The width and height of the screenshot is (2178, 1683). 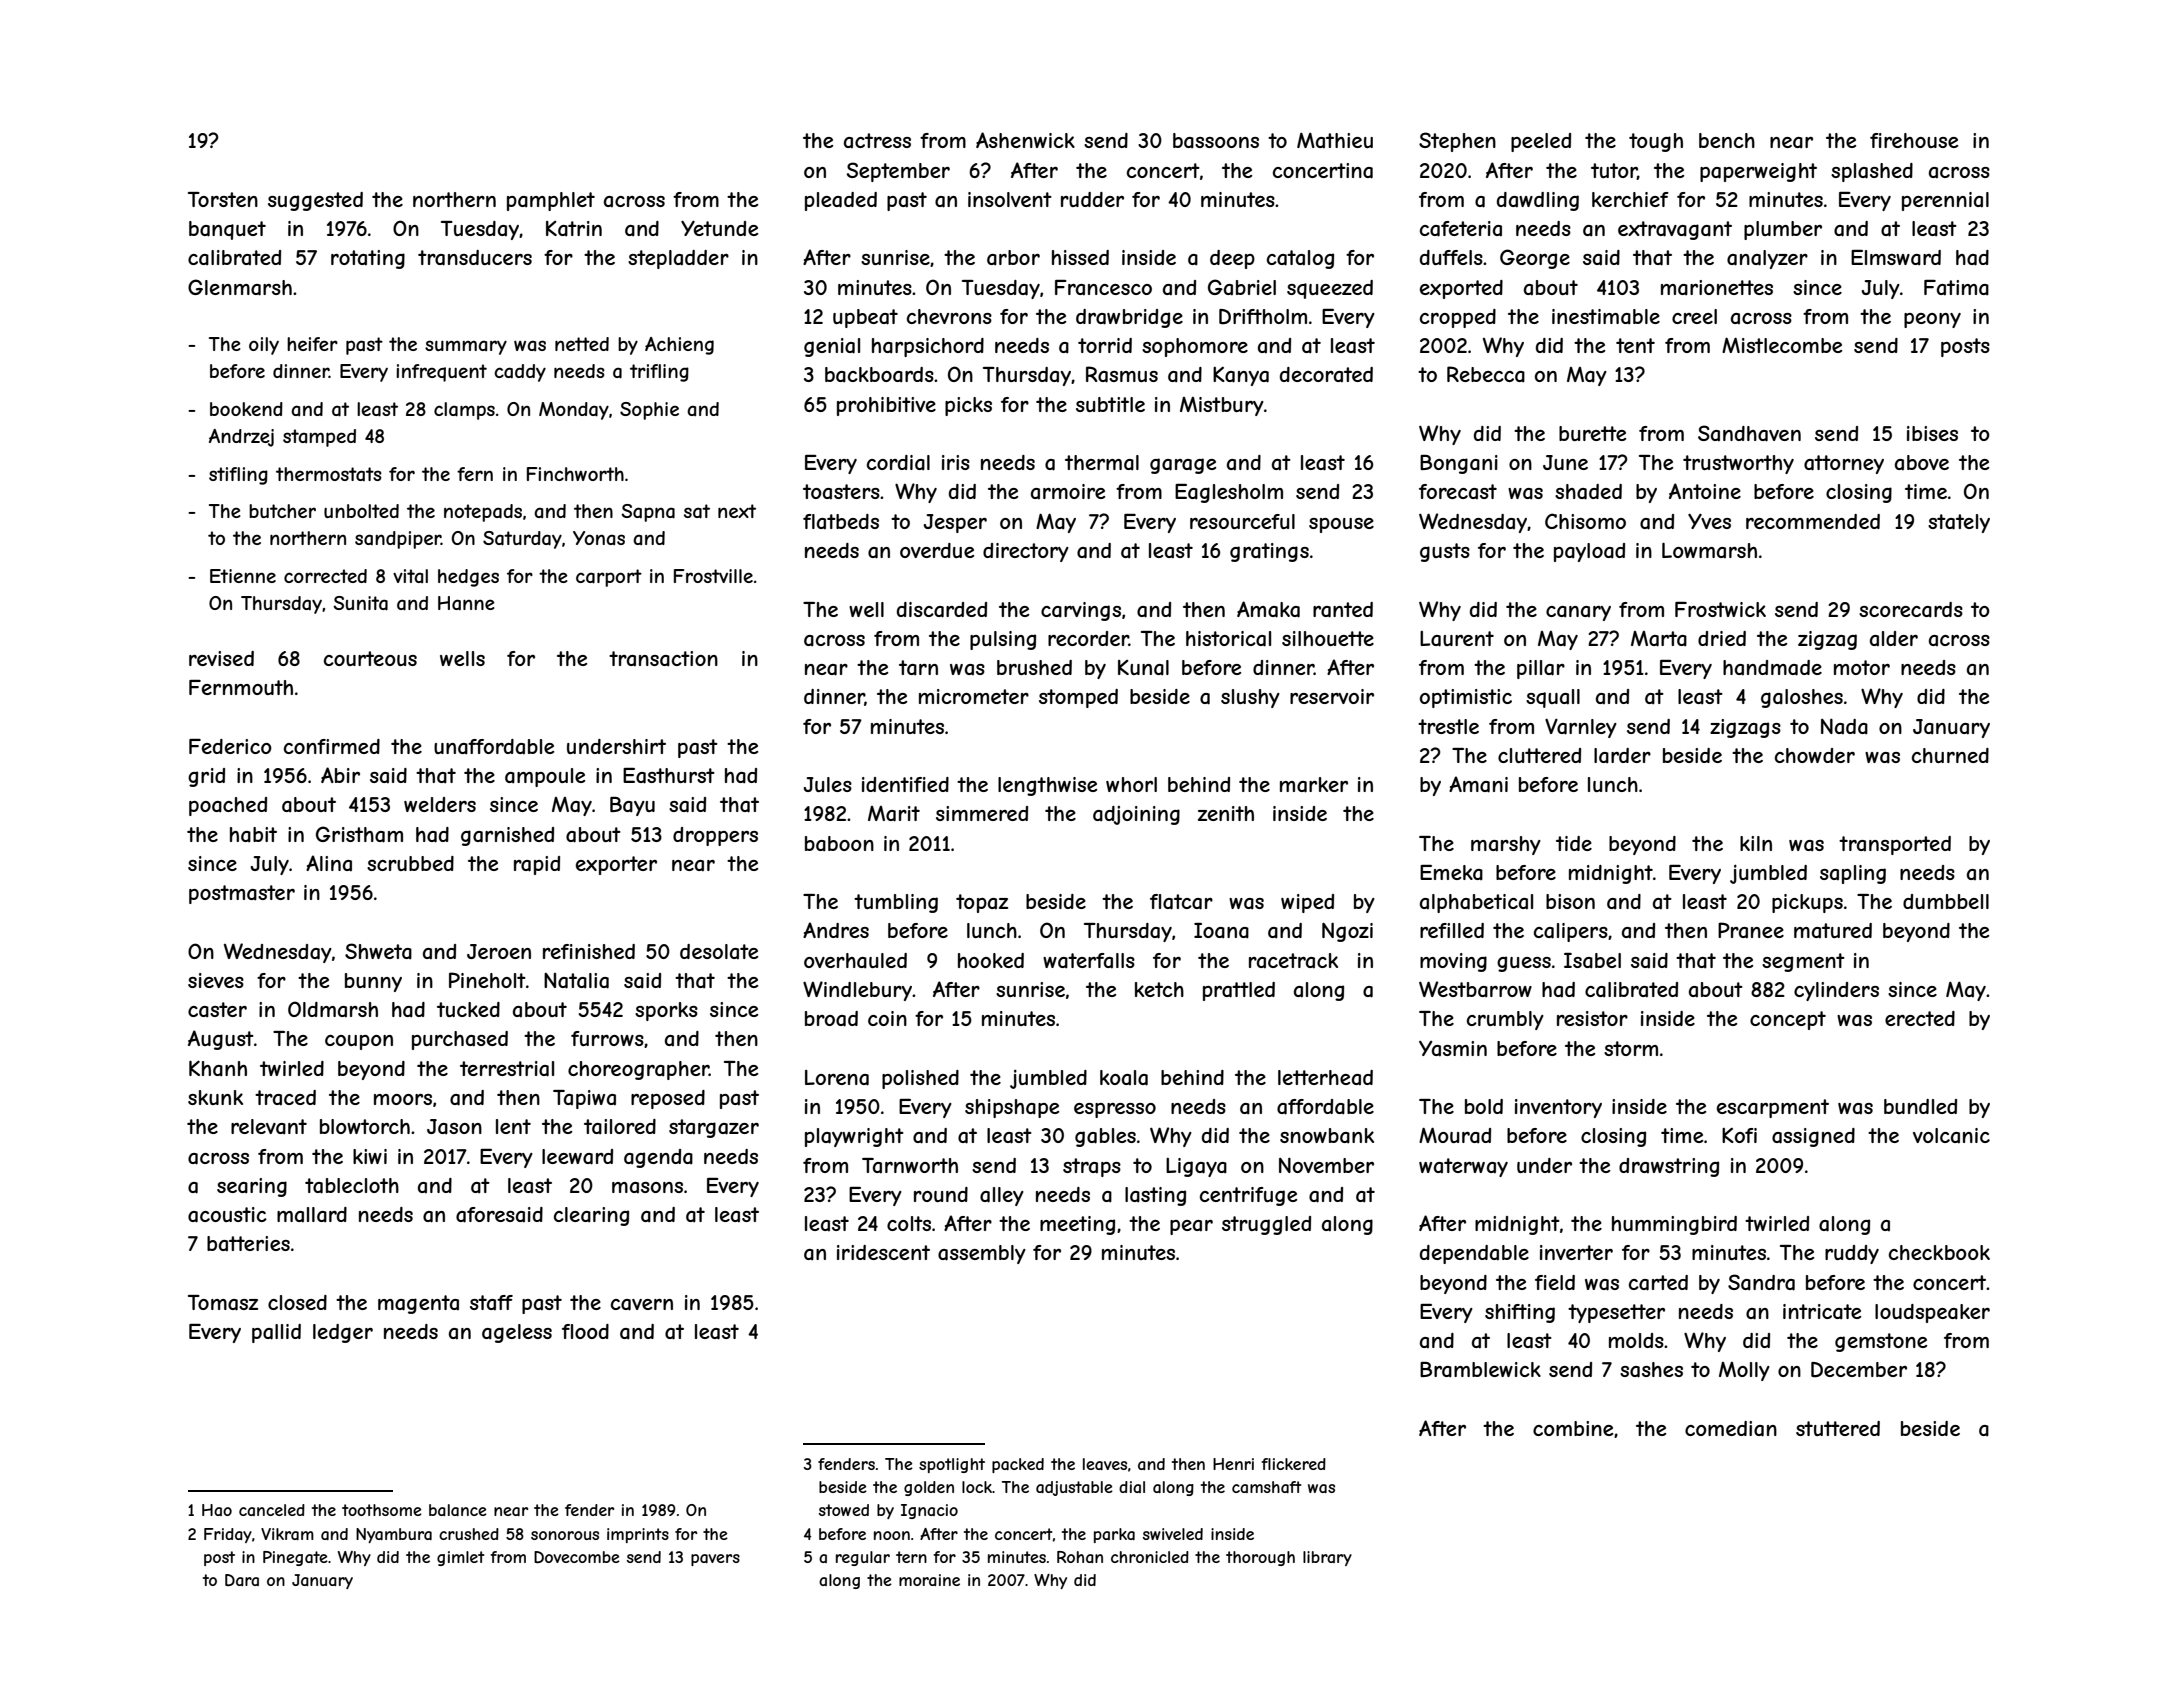 I want to click on carvings, so click(x=1081, y=611).
